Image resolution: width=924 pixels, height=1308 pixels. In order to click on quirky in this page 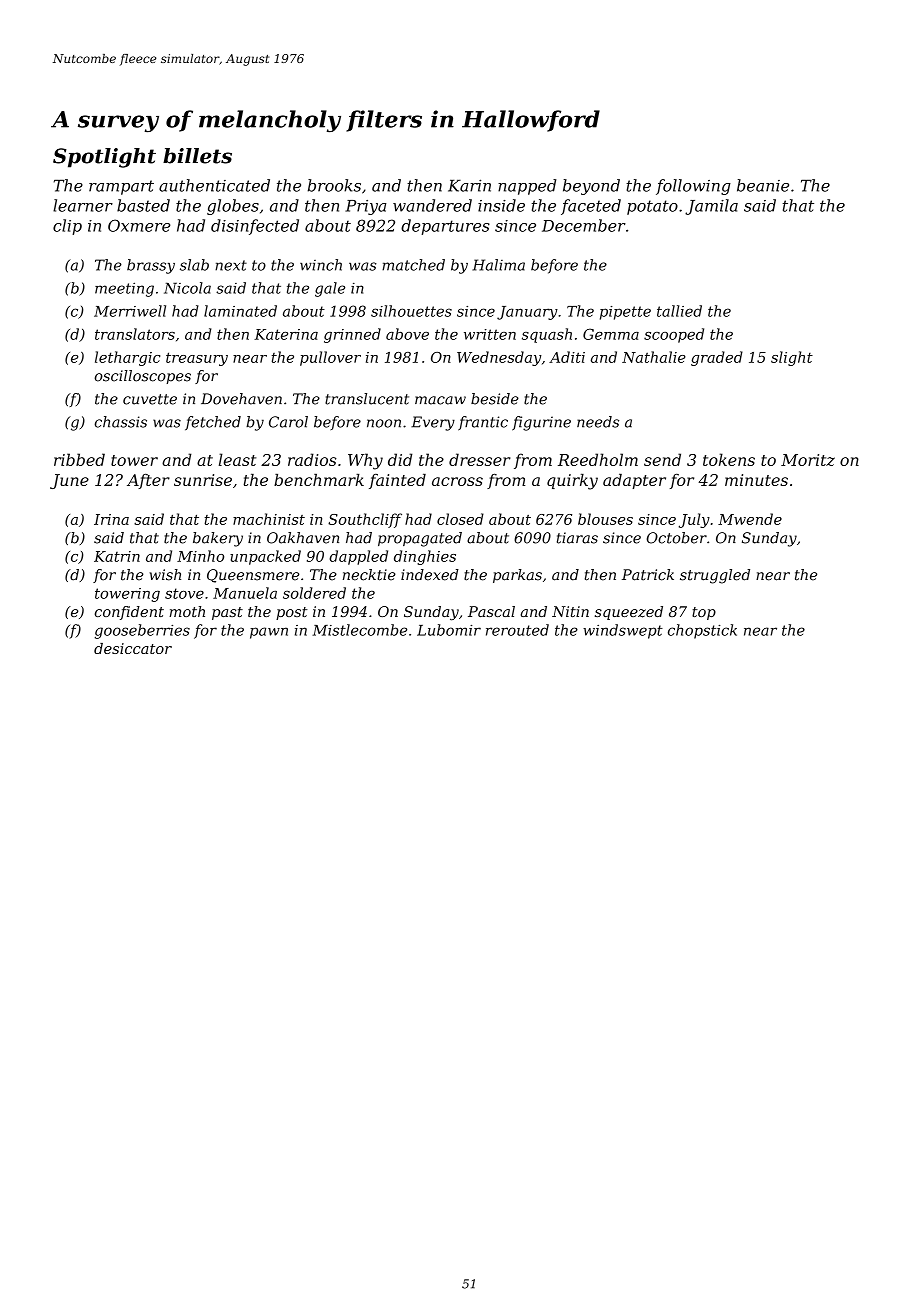, I will do `click(572, 482)`.
